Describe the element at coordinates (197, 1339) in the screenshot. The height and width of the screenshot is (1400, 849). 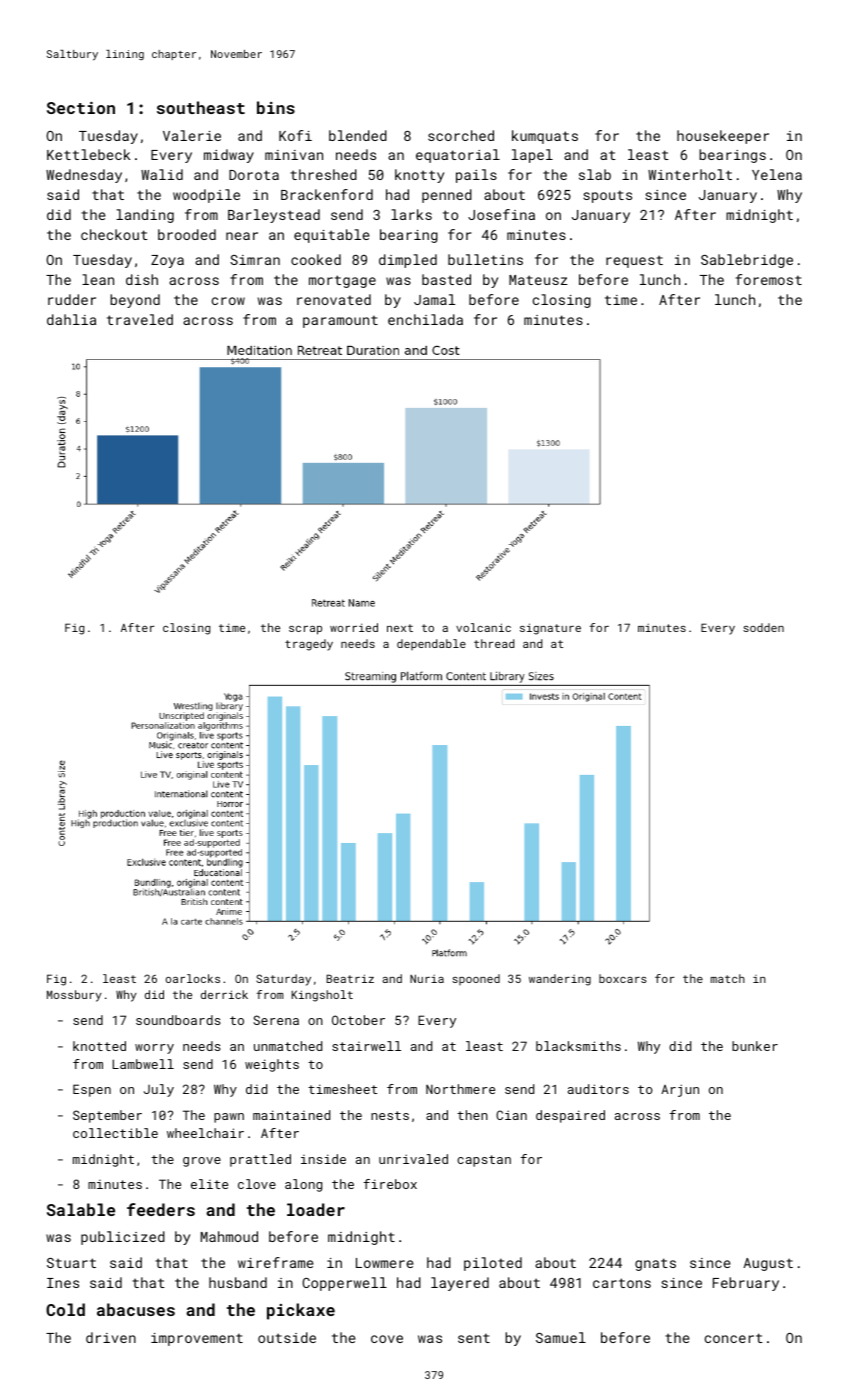
I see `improvement` at that location.
